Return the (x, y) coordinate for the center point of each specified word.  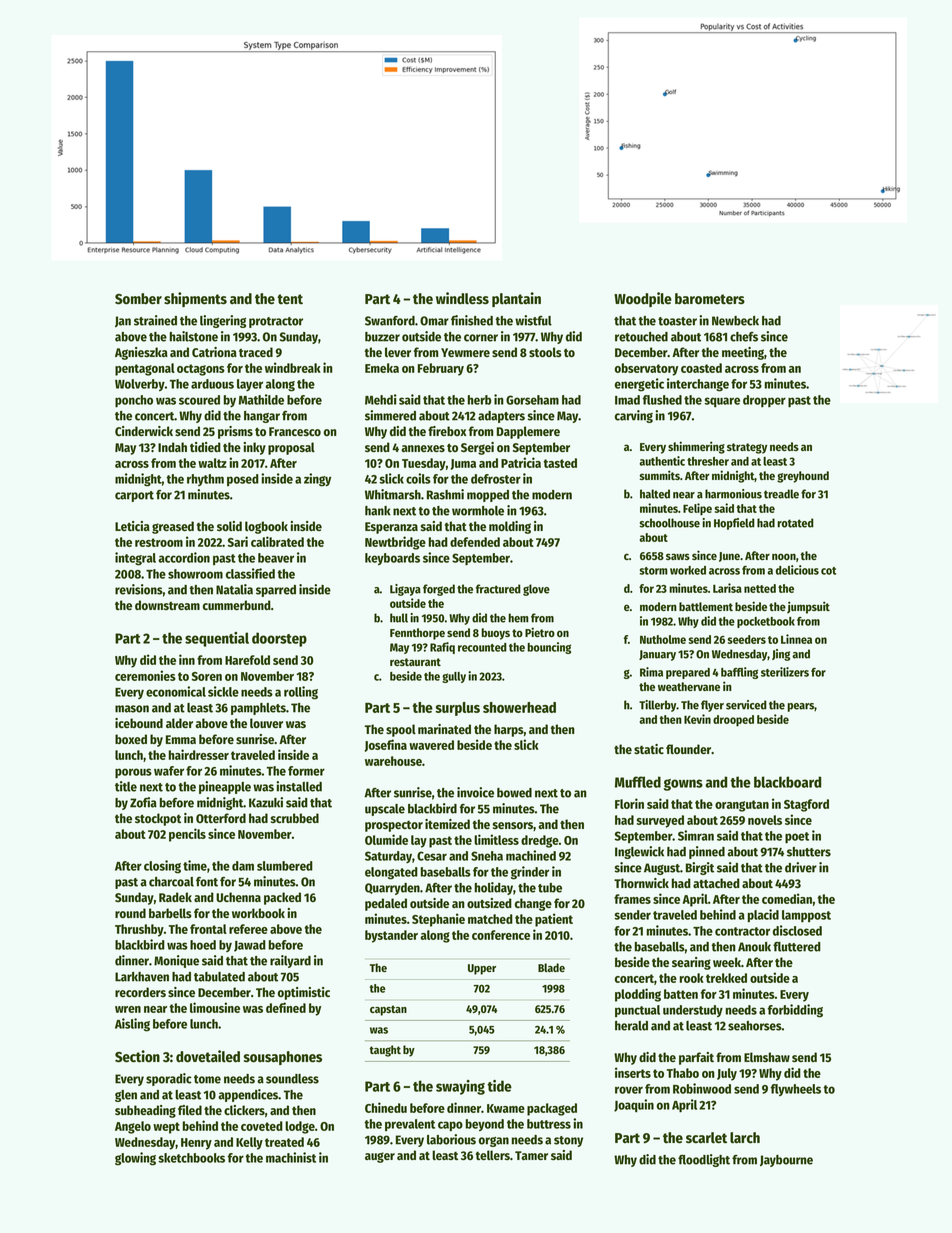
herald (631, 1026)
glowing (135, 1159)
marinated (444, 729)
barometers (710, 299)
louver (266, 723)
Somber (138, 299)
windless (462, 298)
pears (800, 707)
